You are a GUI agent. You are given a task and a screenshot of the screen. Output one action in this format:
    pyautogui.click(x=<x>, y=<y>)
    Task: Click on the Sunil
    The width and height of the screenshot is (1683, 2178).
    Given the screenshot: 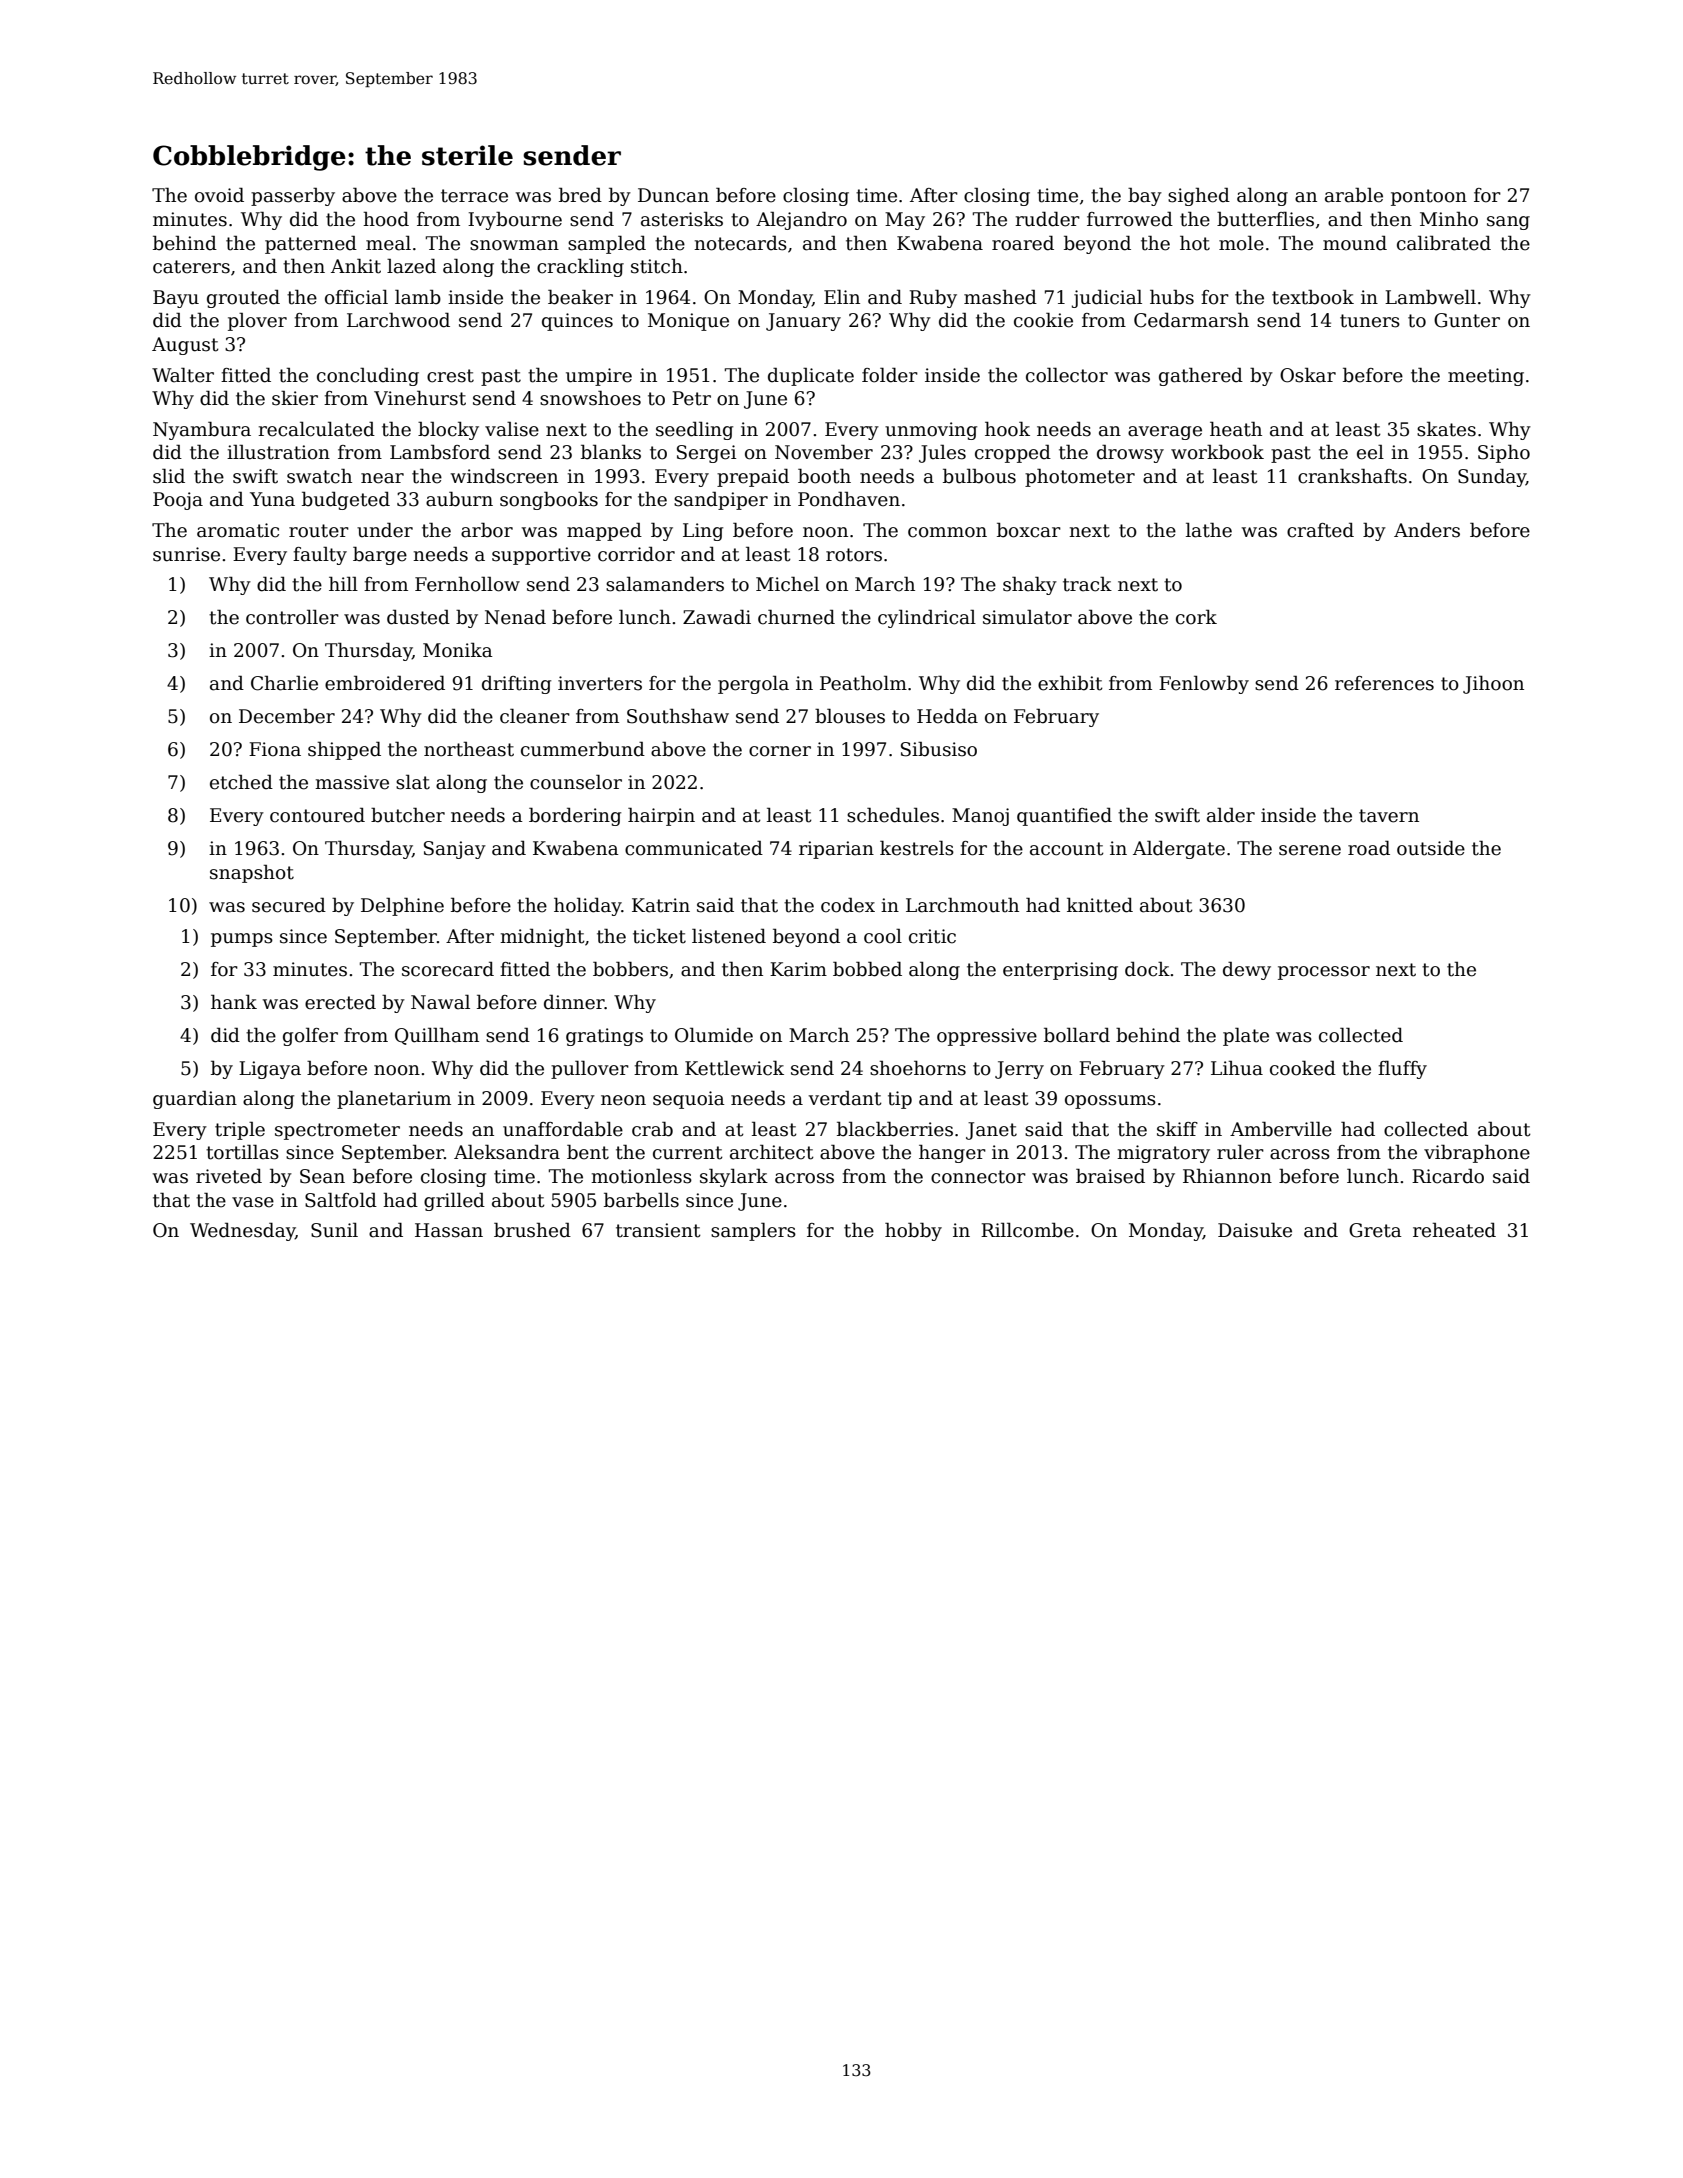 What is the action you would take?
    pyautogui.click(x=334, y=1230)
